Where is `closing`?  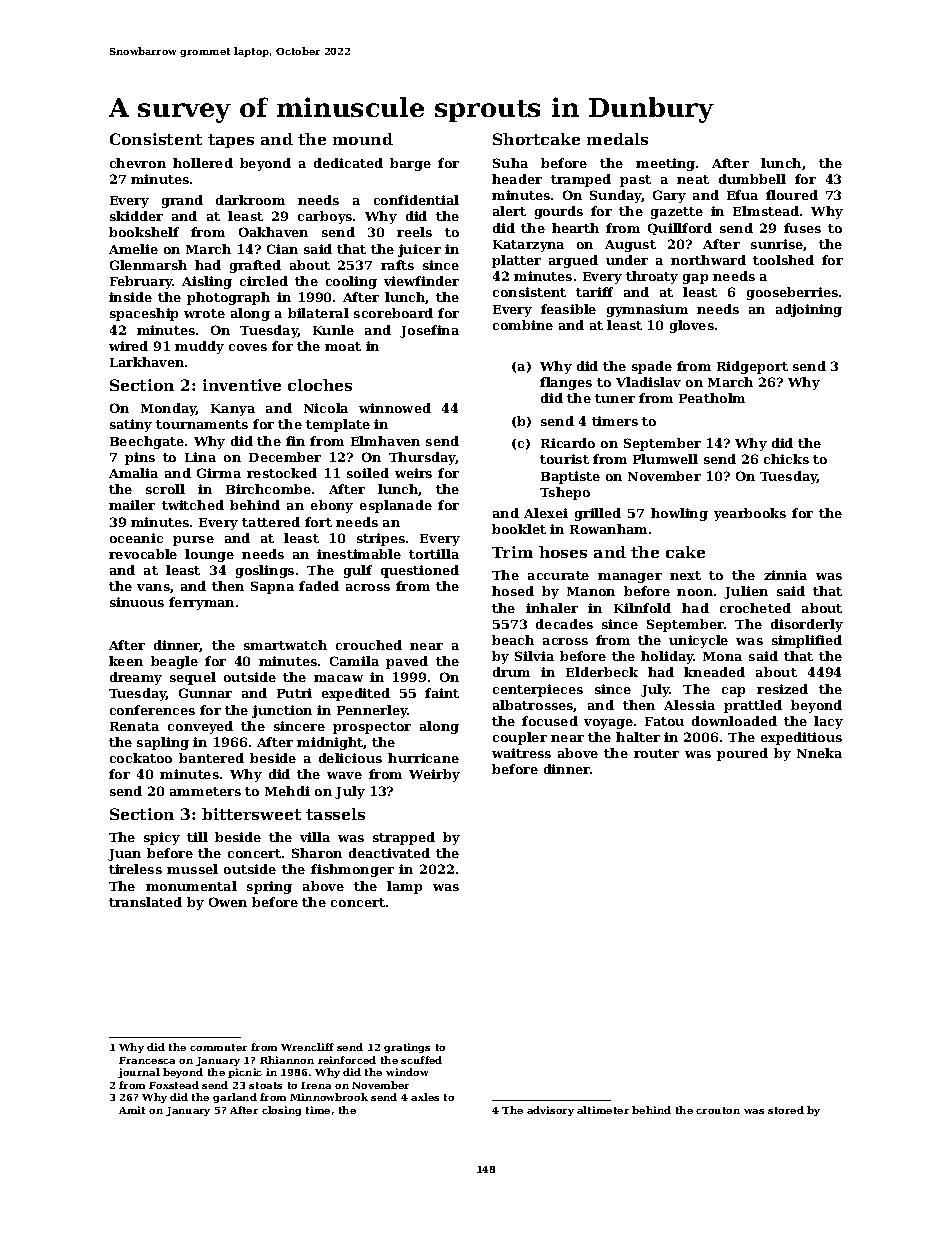
closing is located at coordinates (281, 1111).
